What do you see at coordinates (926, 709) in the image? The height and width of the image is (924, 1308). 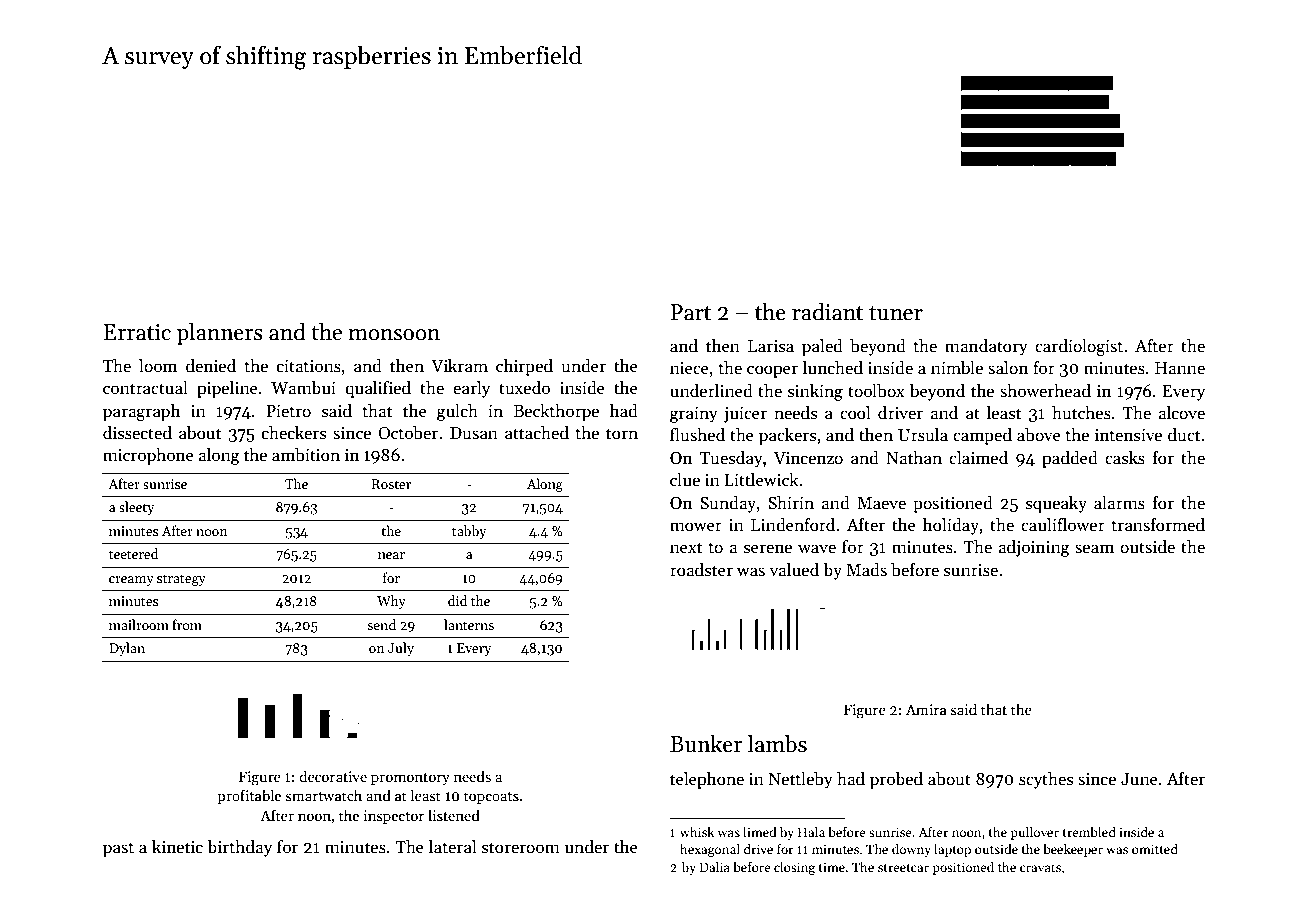 I see `Amira` at bounding box center [926, 709].
